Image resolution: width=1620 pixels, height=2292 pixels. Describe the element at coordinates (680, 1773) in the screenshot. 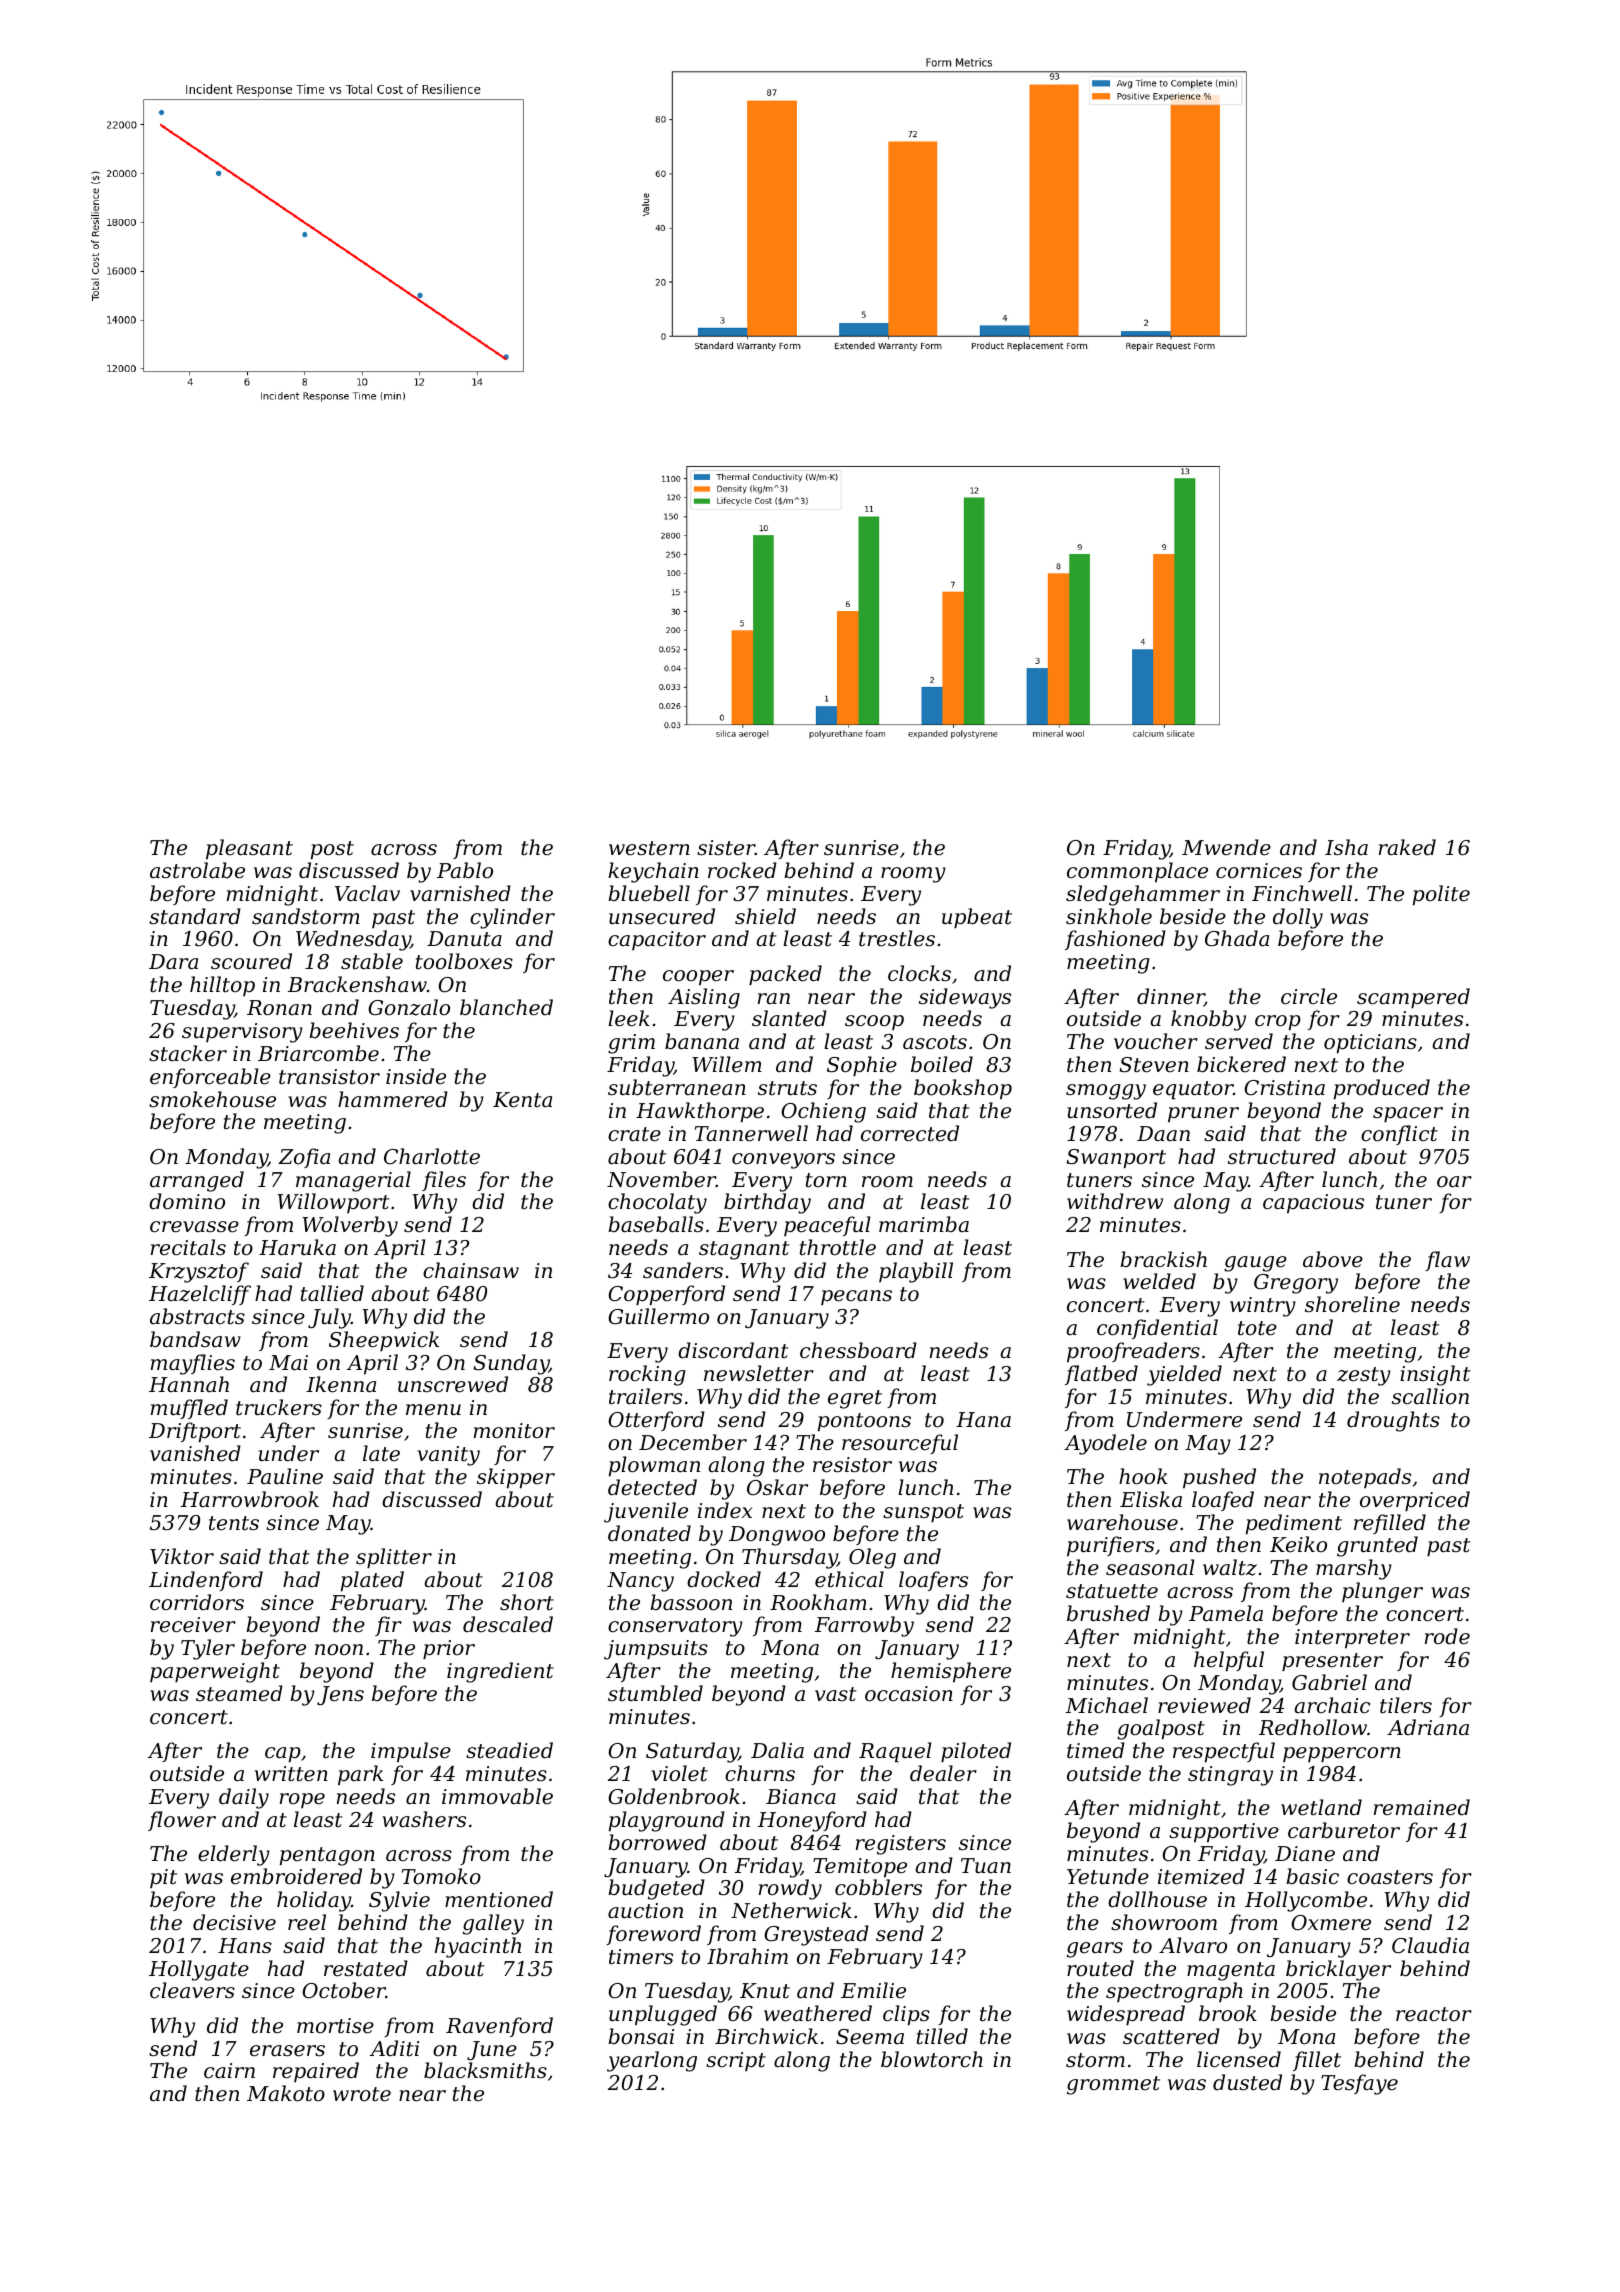

I see `violet` at that location.
